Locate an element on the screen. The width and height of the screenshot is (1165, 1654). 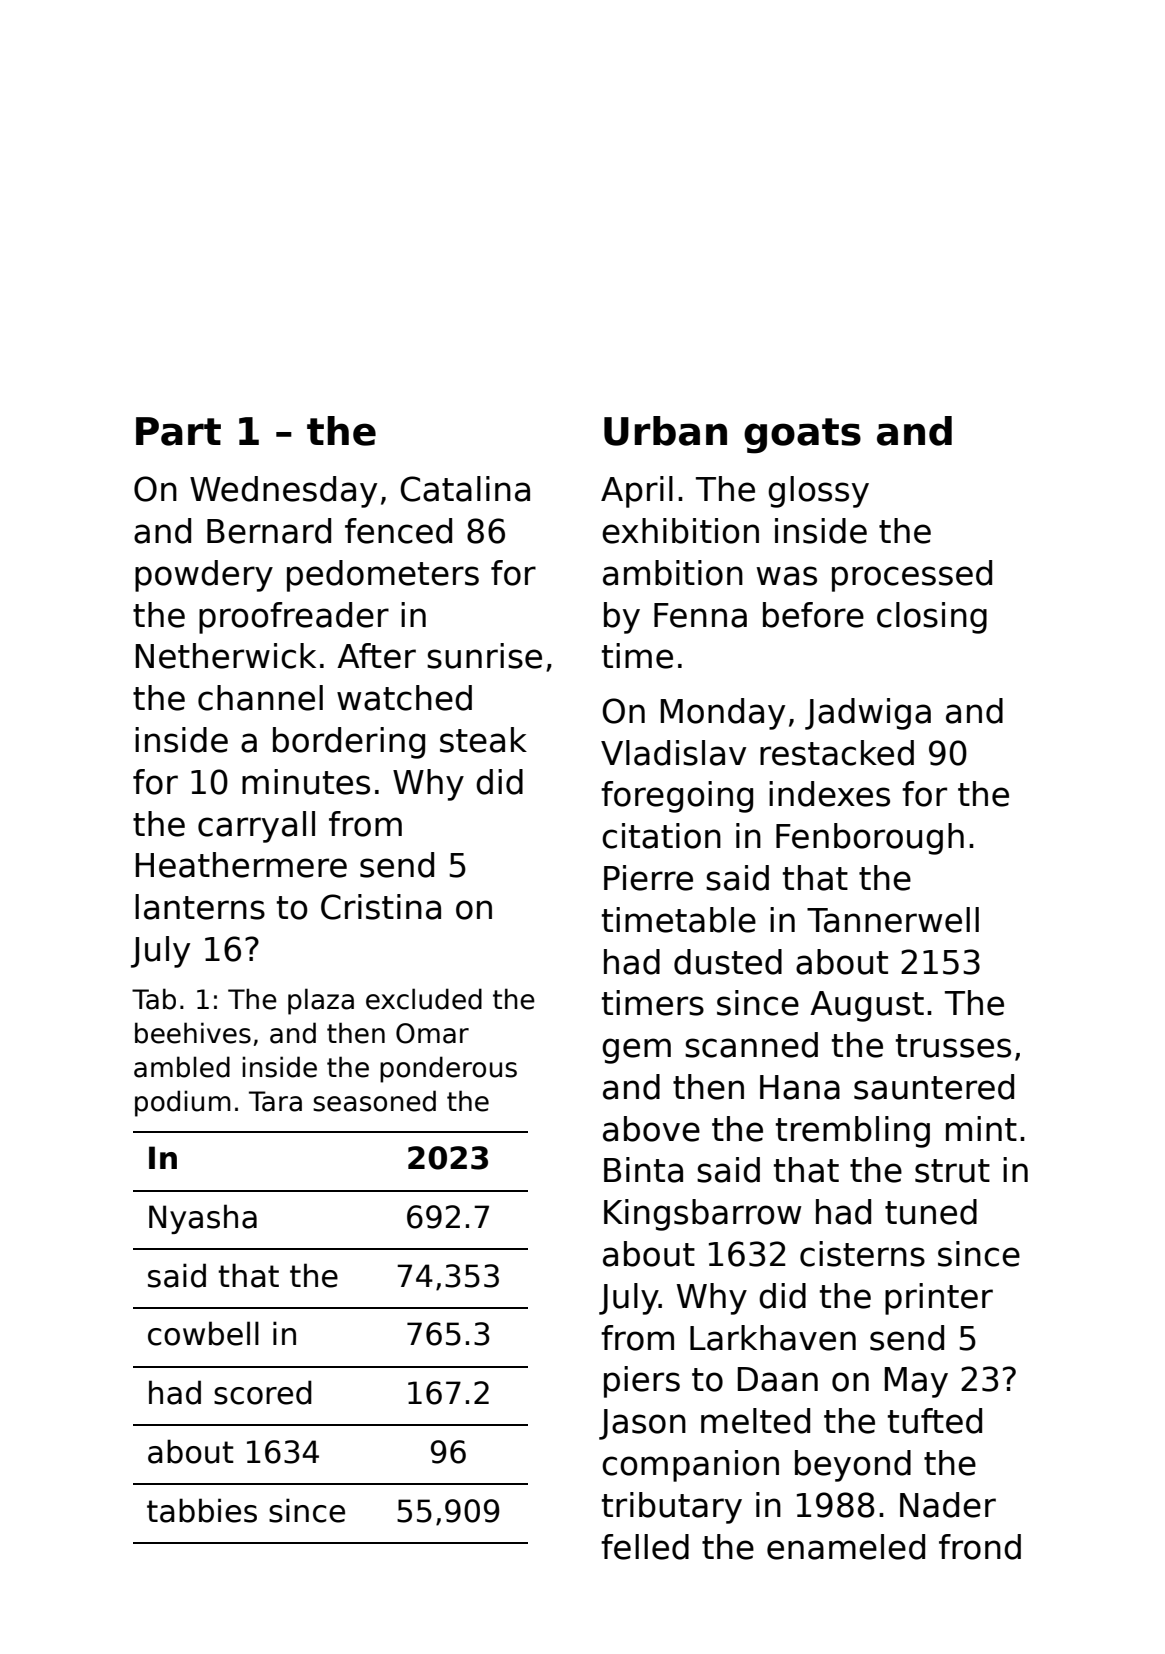
tributary is located at coordinates (672, 1508).
